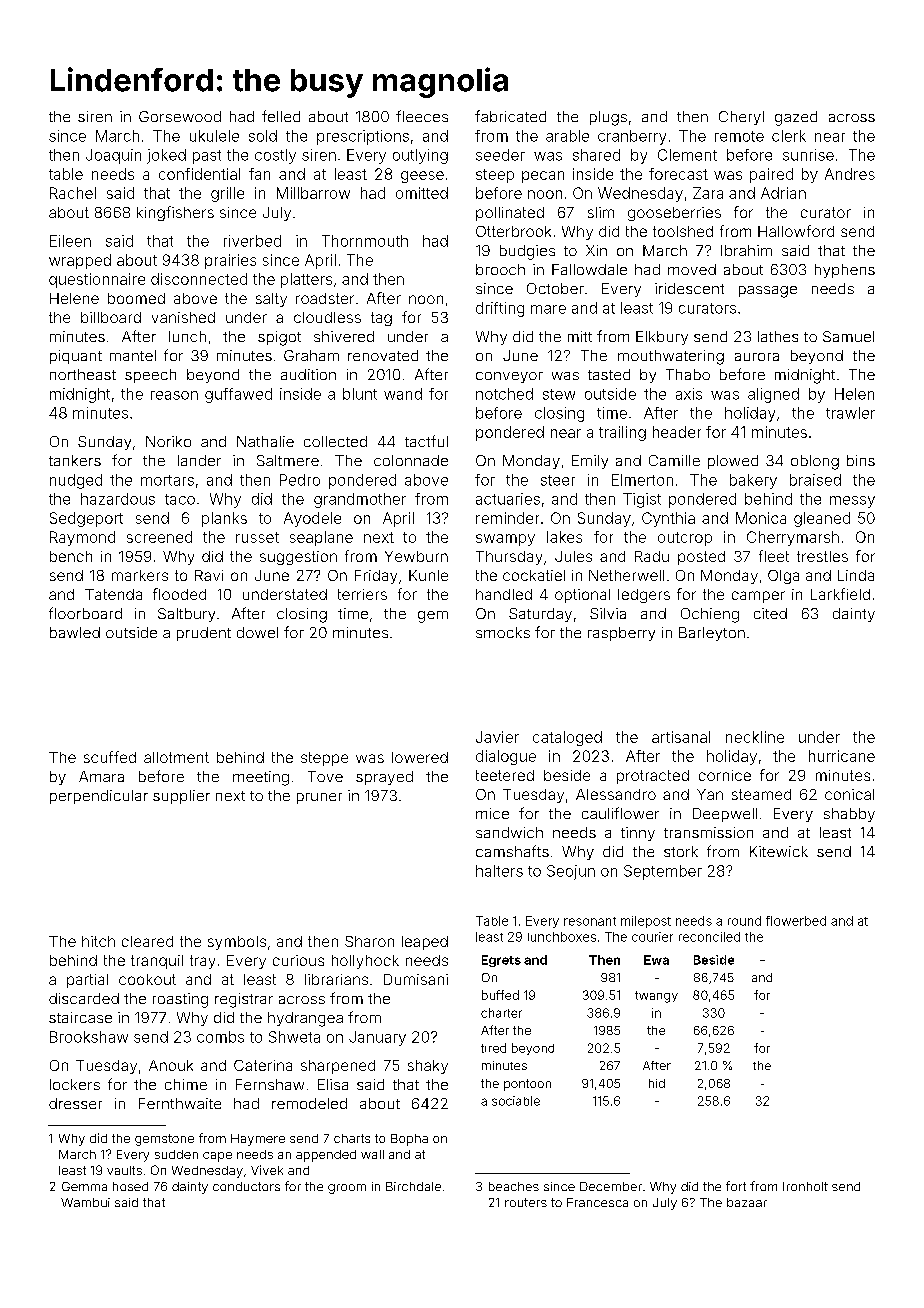 The width and height of the screenshot is (924, 1308). I want to click on bazaar, so click(747, 1202).
